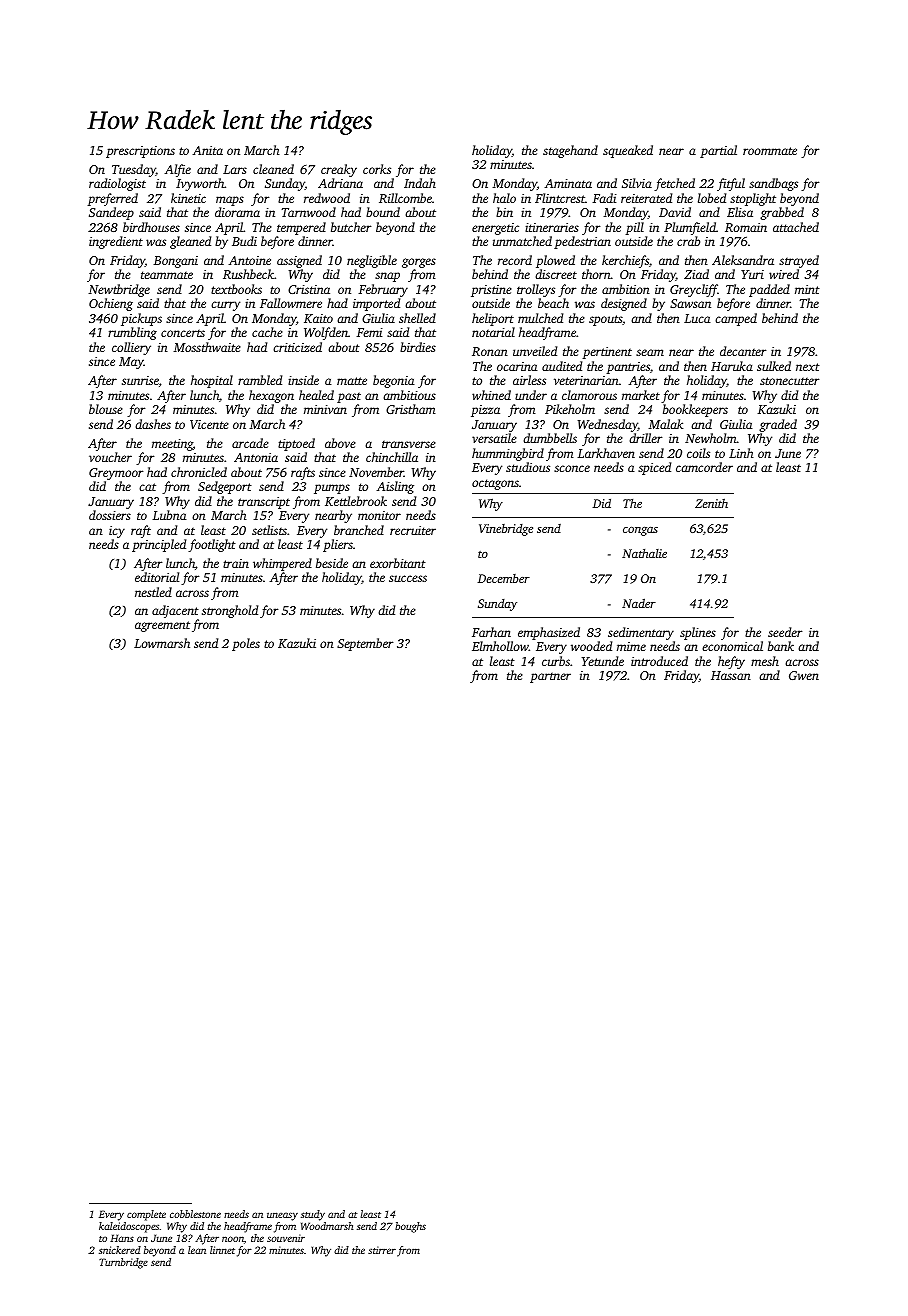  Describe the element at coordinates (313, 1215) in the screenshot. I see `study` at that location.
